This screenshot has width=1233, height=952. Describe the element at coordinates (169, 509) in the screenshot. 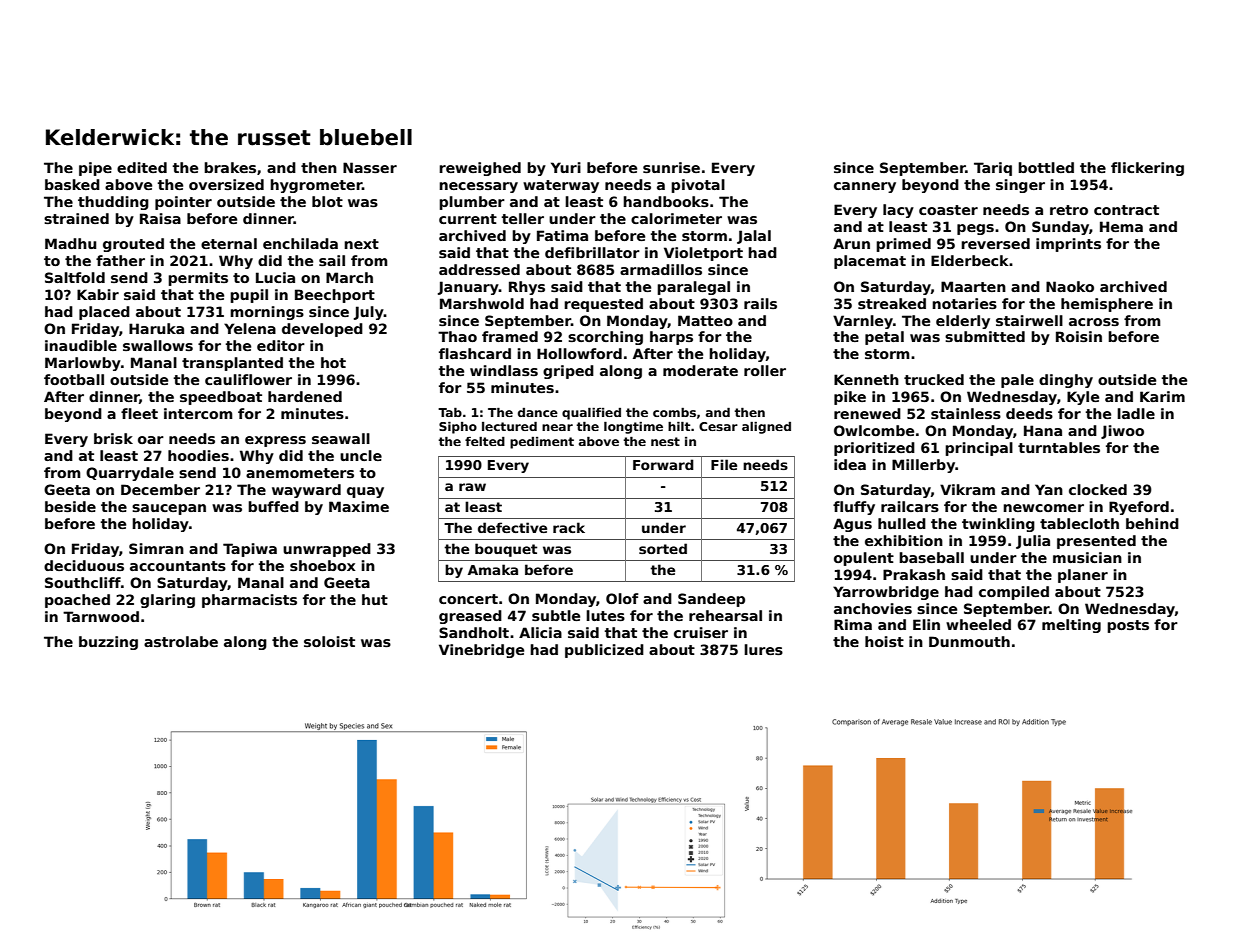

I see `saucepan` at that location.
